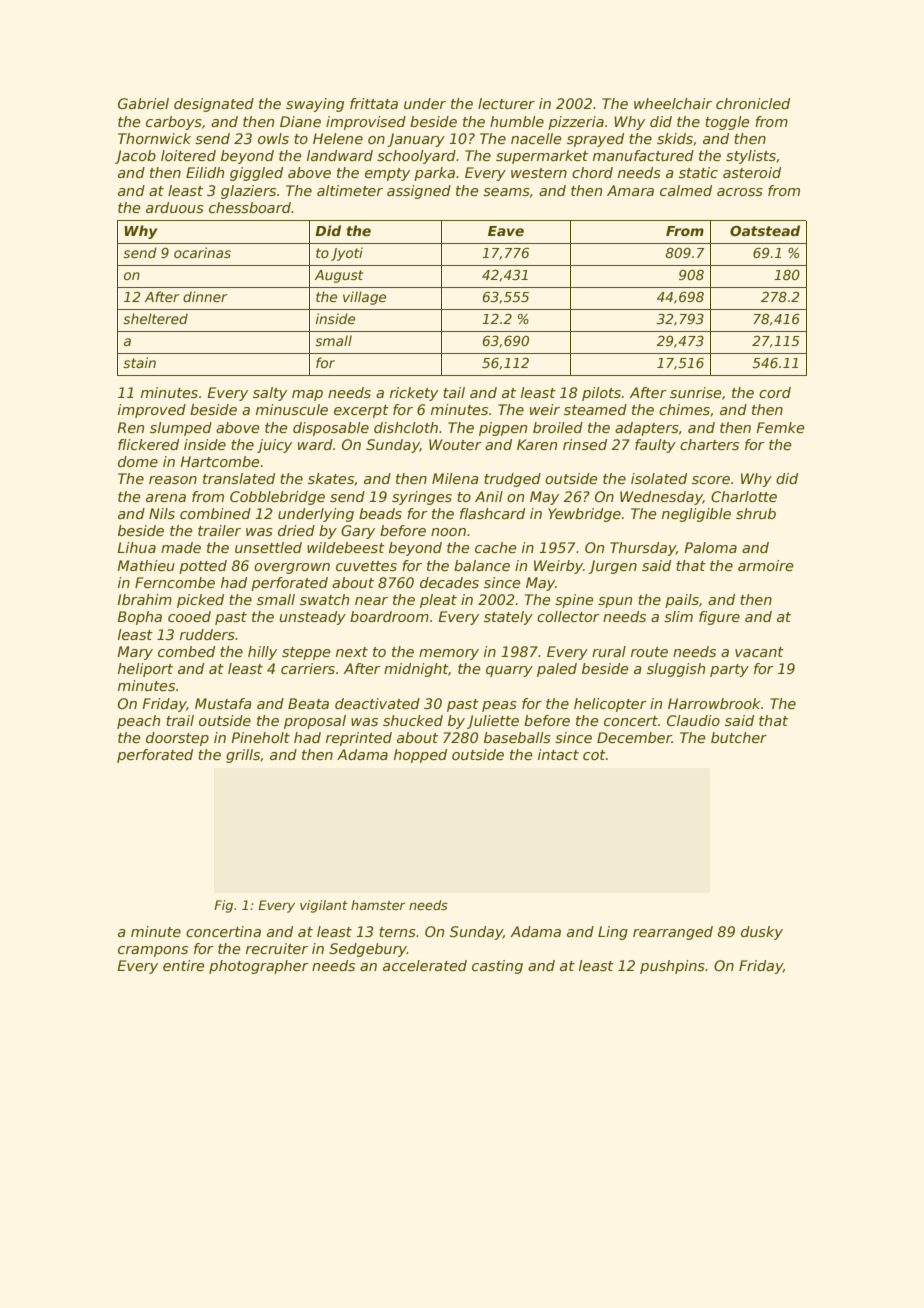  Describe the element at coordinates (497, 967) in the screenshot. I see `casting` at that location.
